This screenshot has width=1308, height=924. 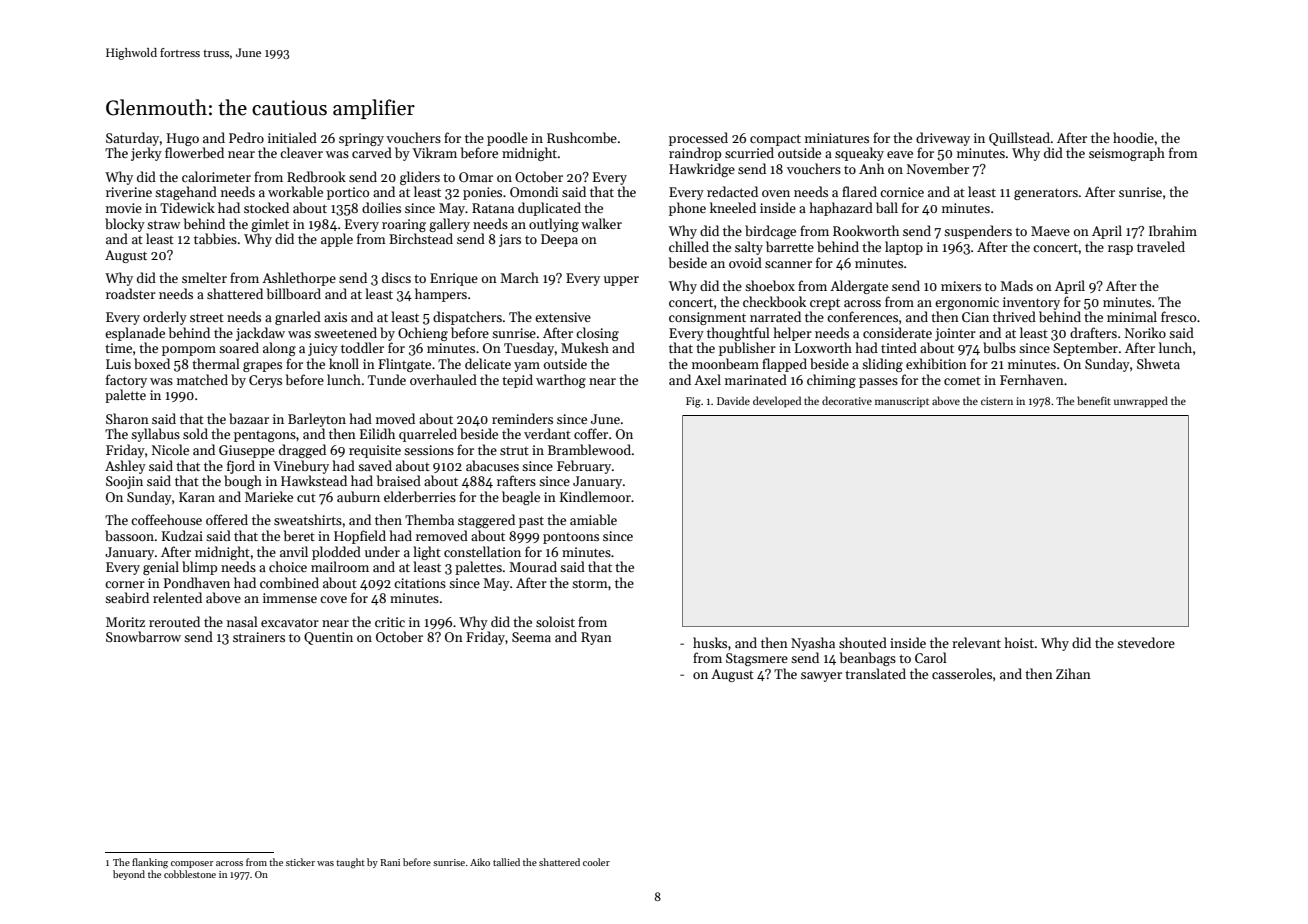 What do you see at coordinates (813, 644) in the screenshot?
I see `Nyasha` at bounding box center [813, 644].
